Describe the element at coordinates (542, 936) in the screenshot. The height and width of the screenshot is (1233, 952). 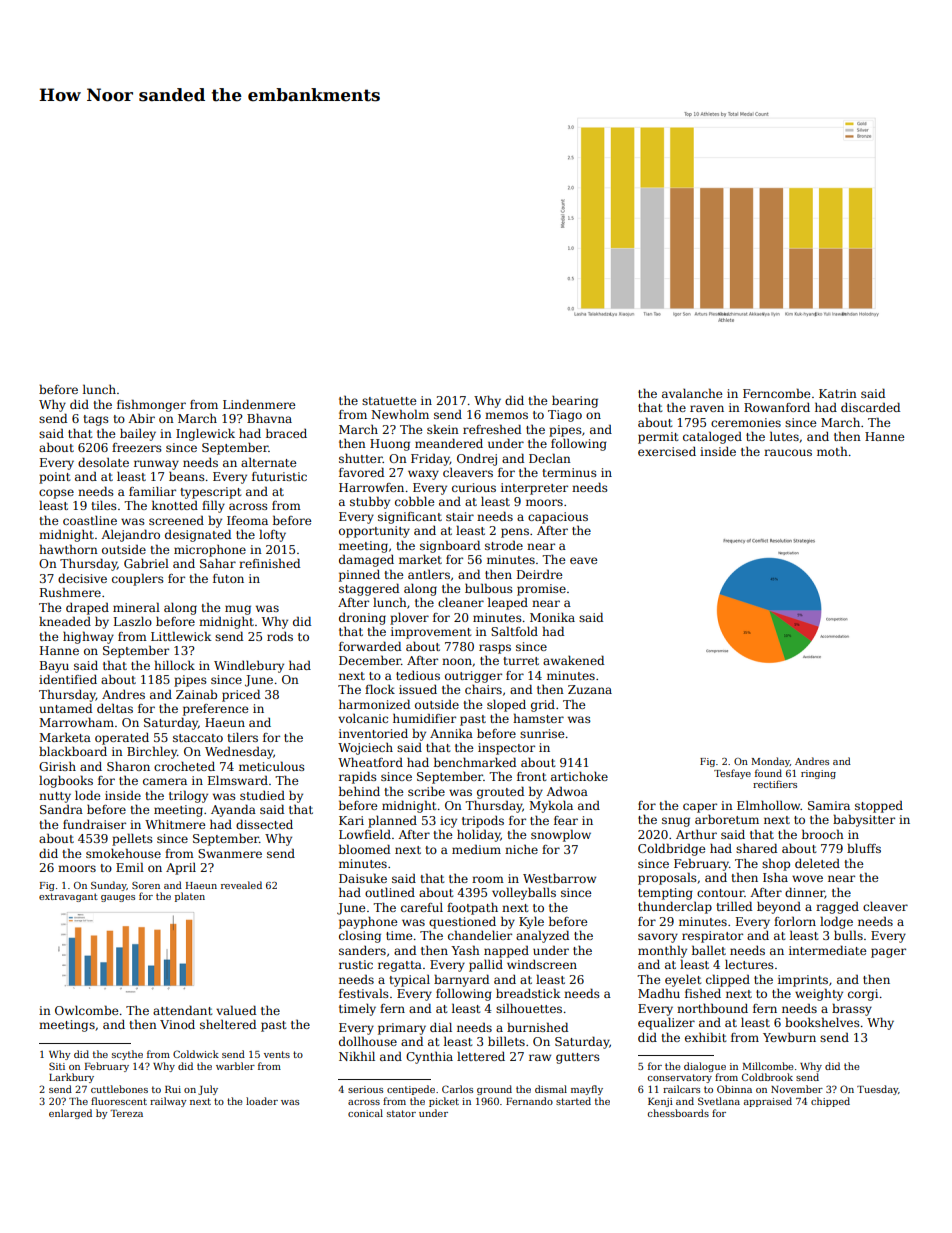
I see `analyzed` at that location.
